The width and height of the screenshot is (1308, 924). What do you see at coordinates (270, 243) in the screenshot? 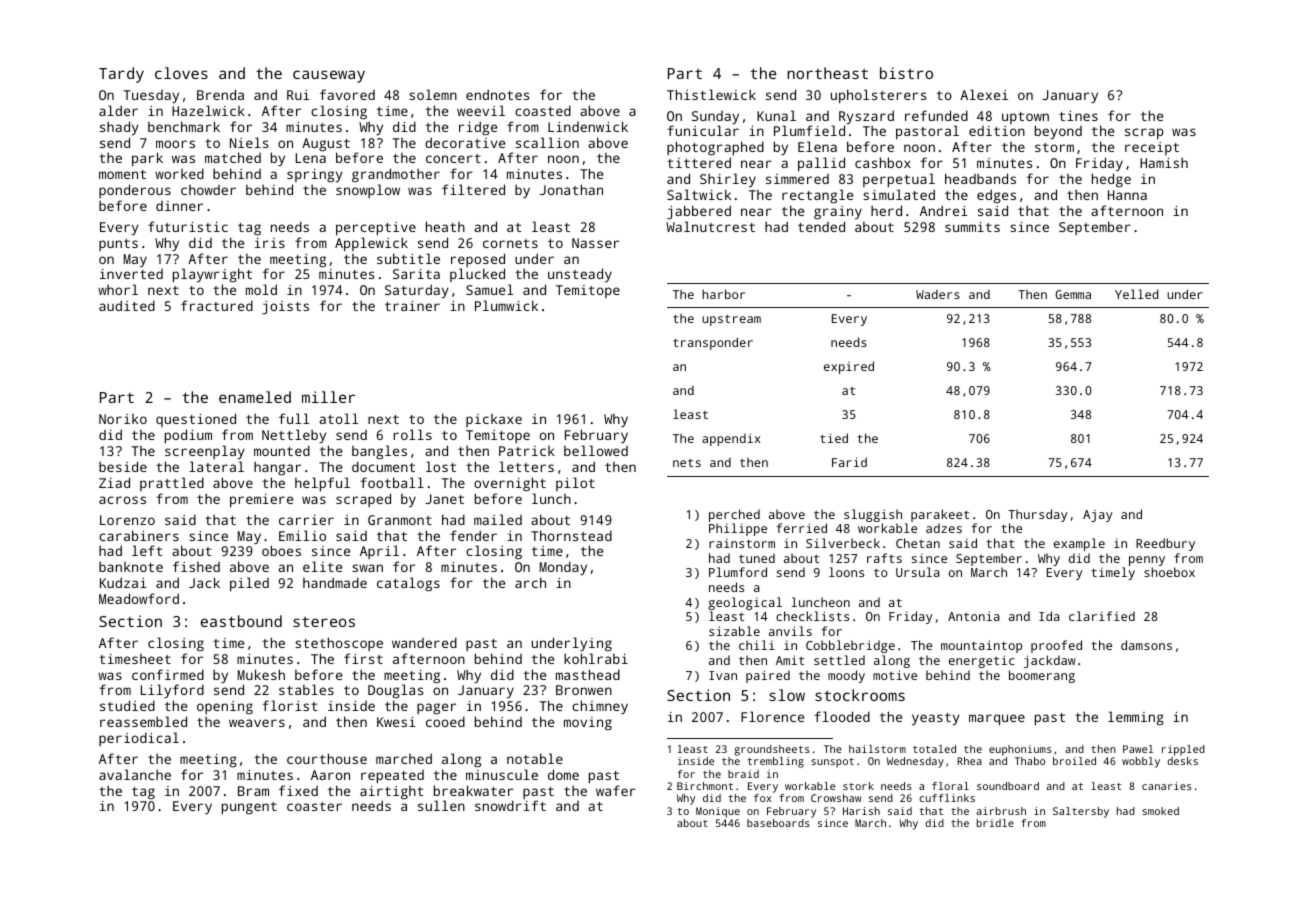
I see `iris` at bounding box center [270, 243].
